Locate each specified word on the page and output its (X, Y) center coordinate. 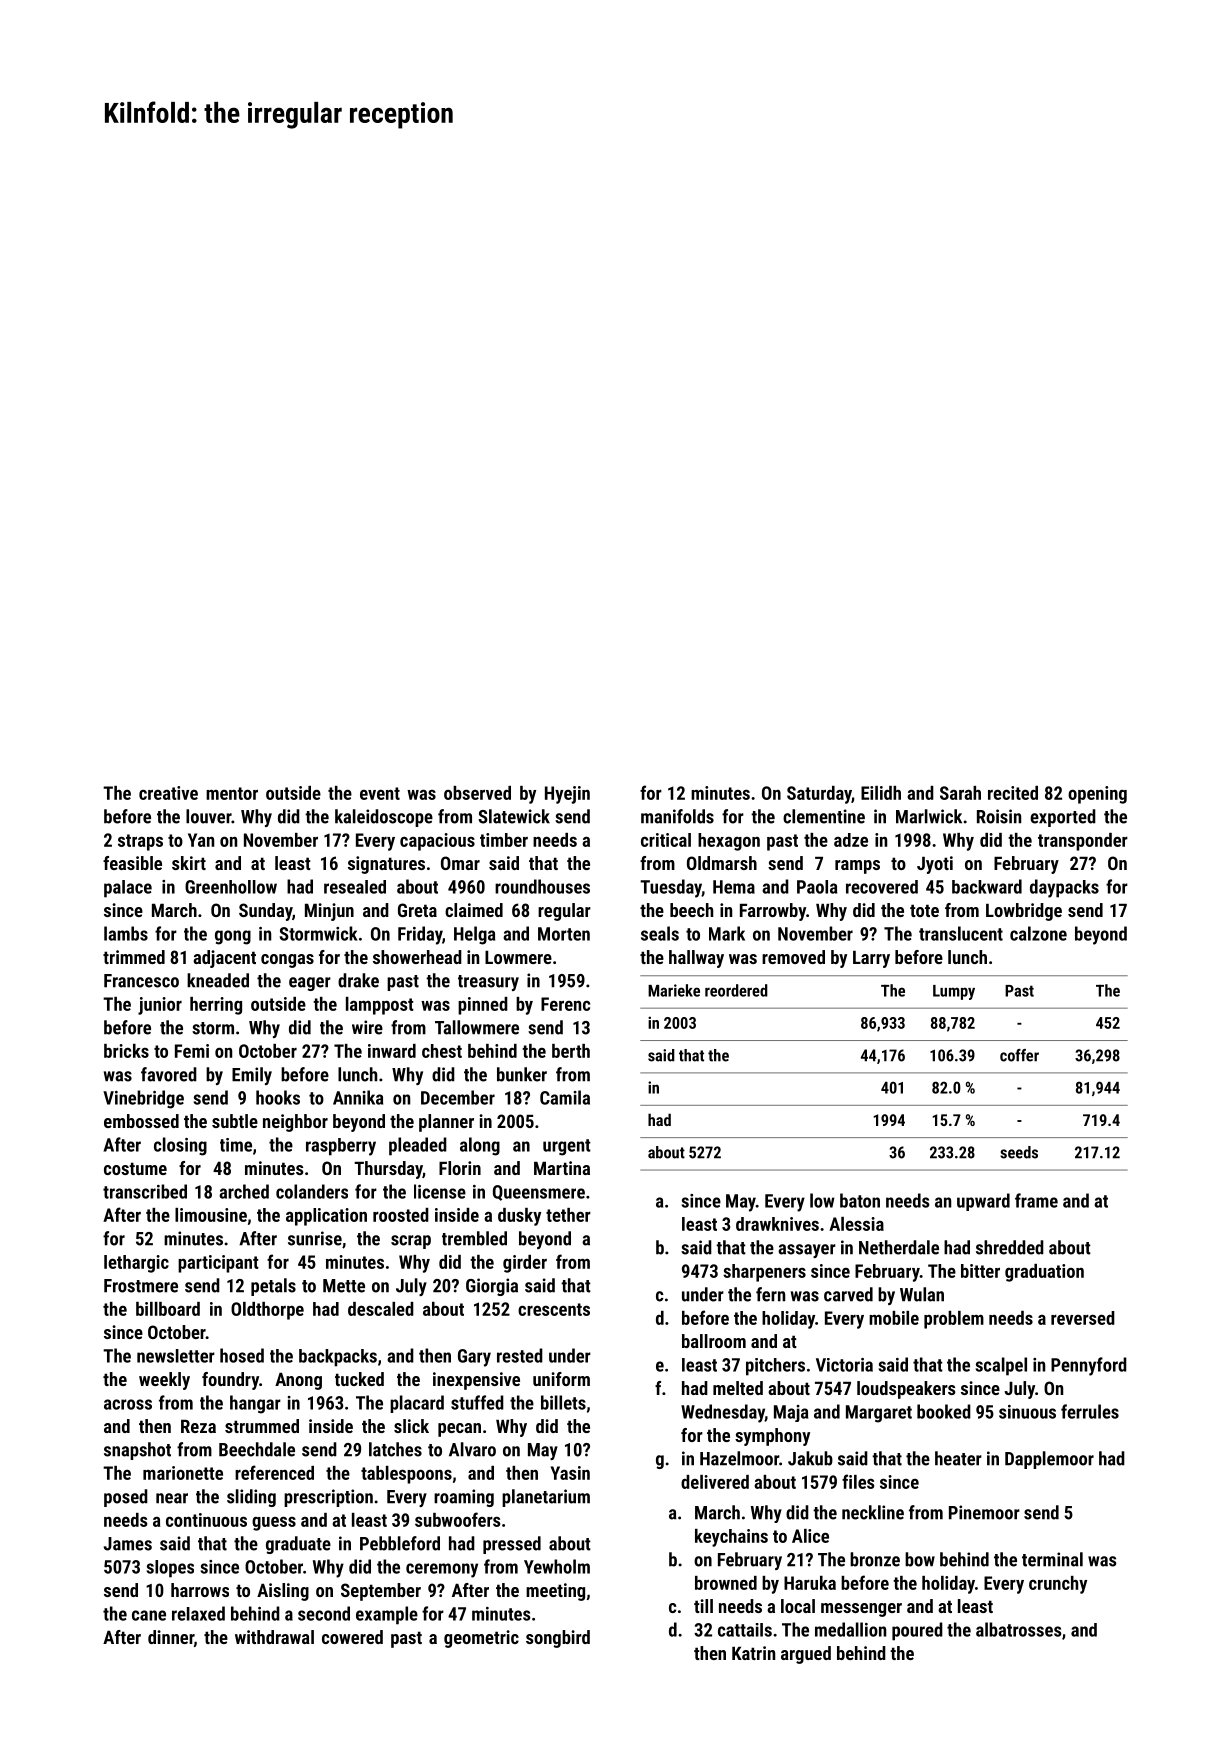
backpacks (338, 1358)
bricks (126, 1051)
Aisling (283, 1592)
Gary (474, 1358)
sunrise (315, 1238)
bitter (980, 1271)
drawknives (777, 1224)
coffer (1019, 1055)
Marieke (674, 990)
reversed (1083, 1318)
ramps (857, 867)
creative (168, 793)
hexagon (729, 842)
